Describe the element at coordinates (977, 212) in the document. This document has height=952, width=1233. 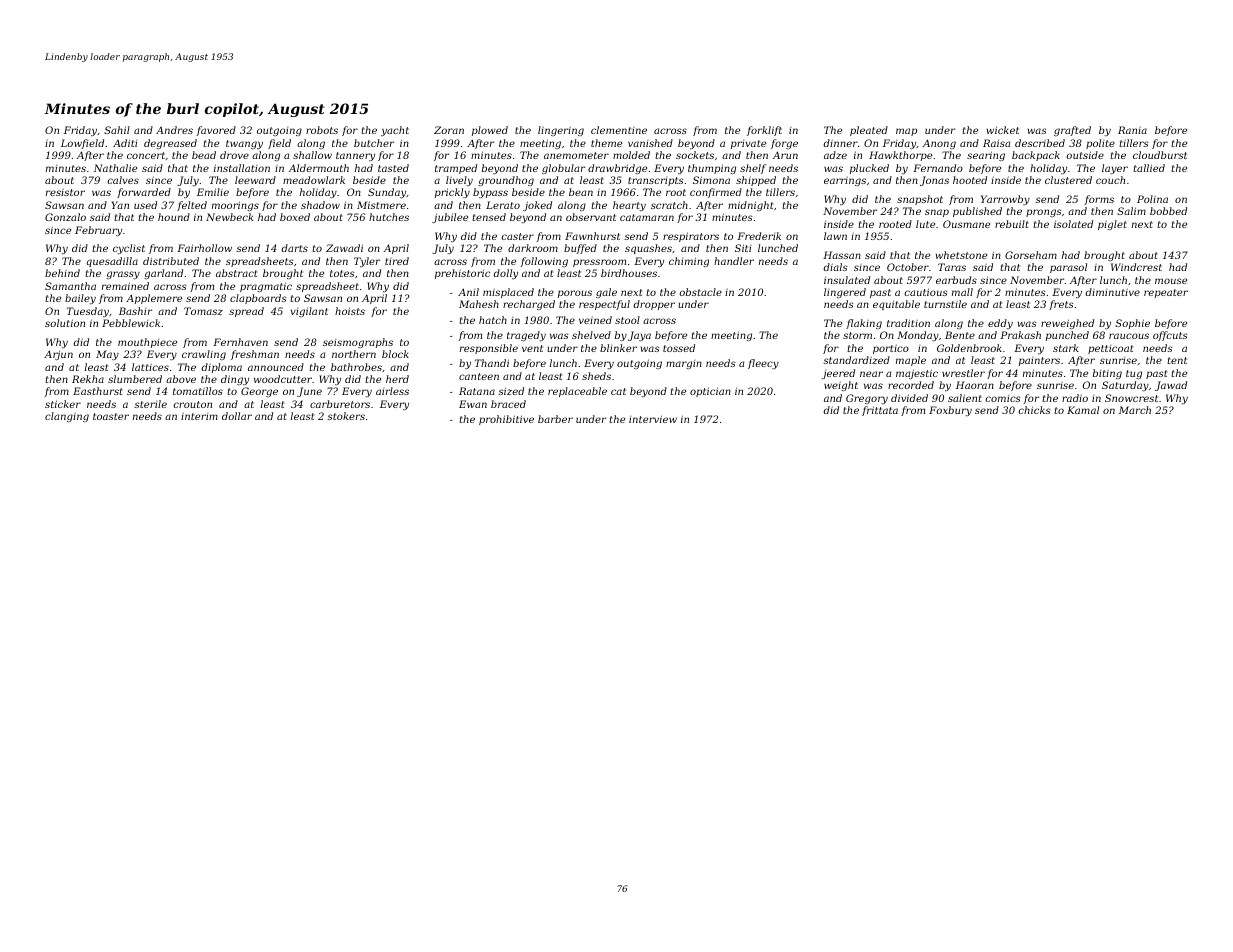
I see `published` at that location.
